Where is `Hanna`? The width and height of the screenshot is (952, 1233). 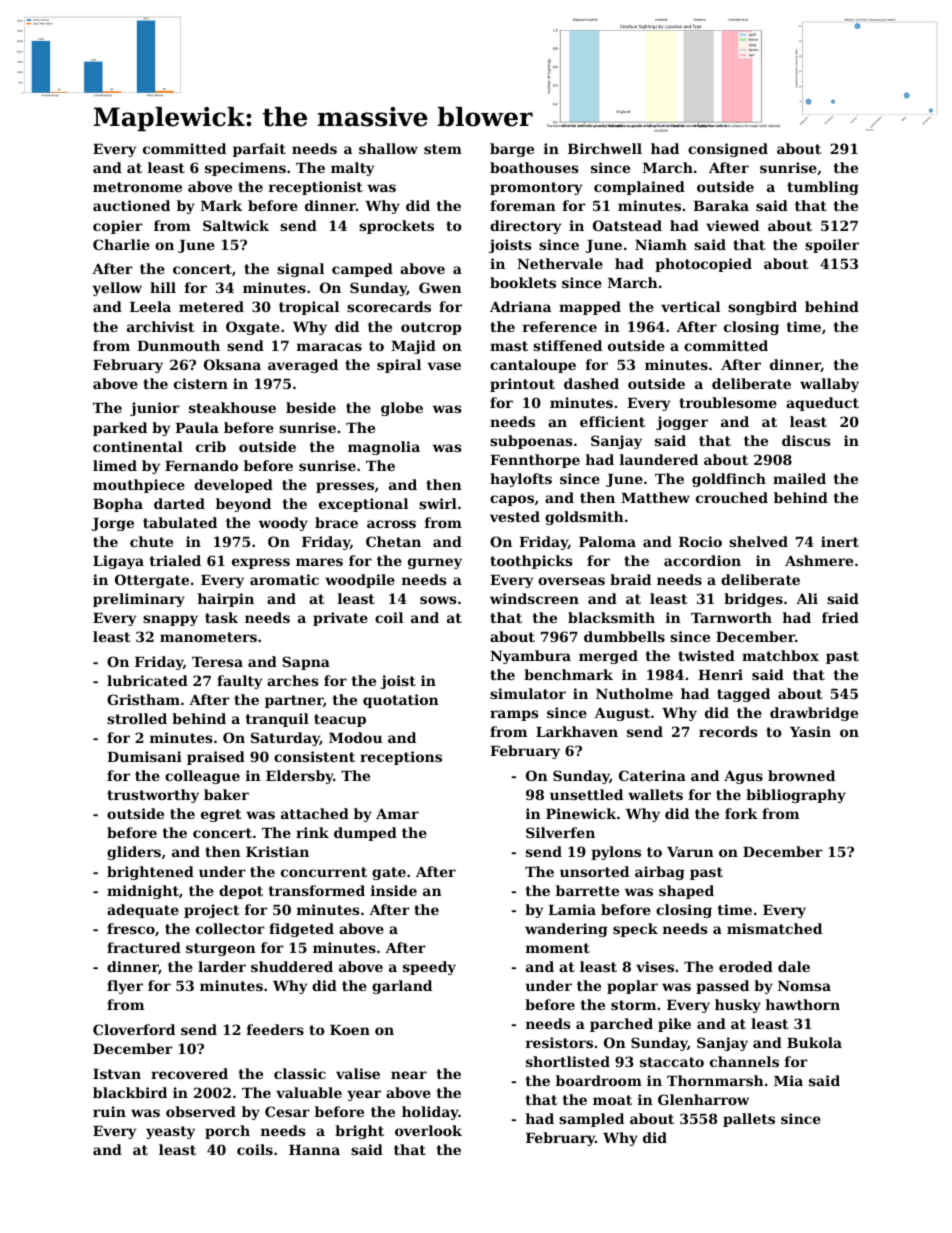 Hanna is located at coordinates (314, 1150).
